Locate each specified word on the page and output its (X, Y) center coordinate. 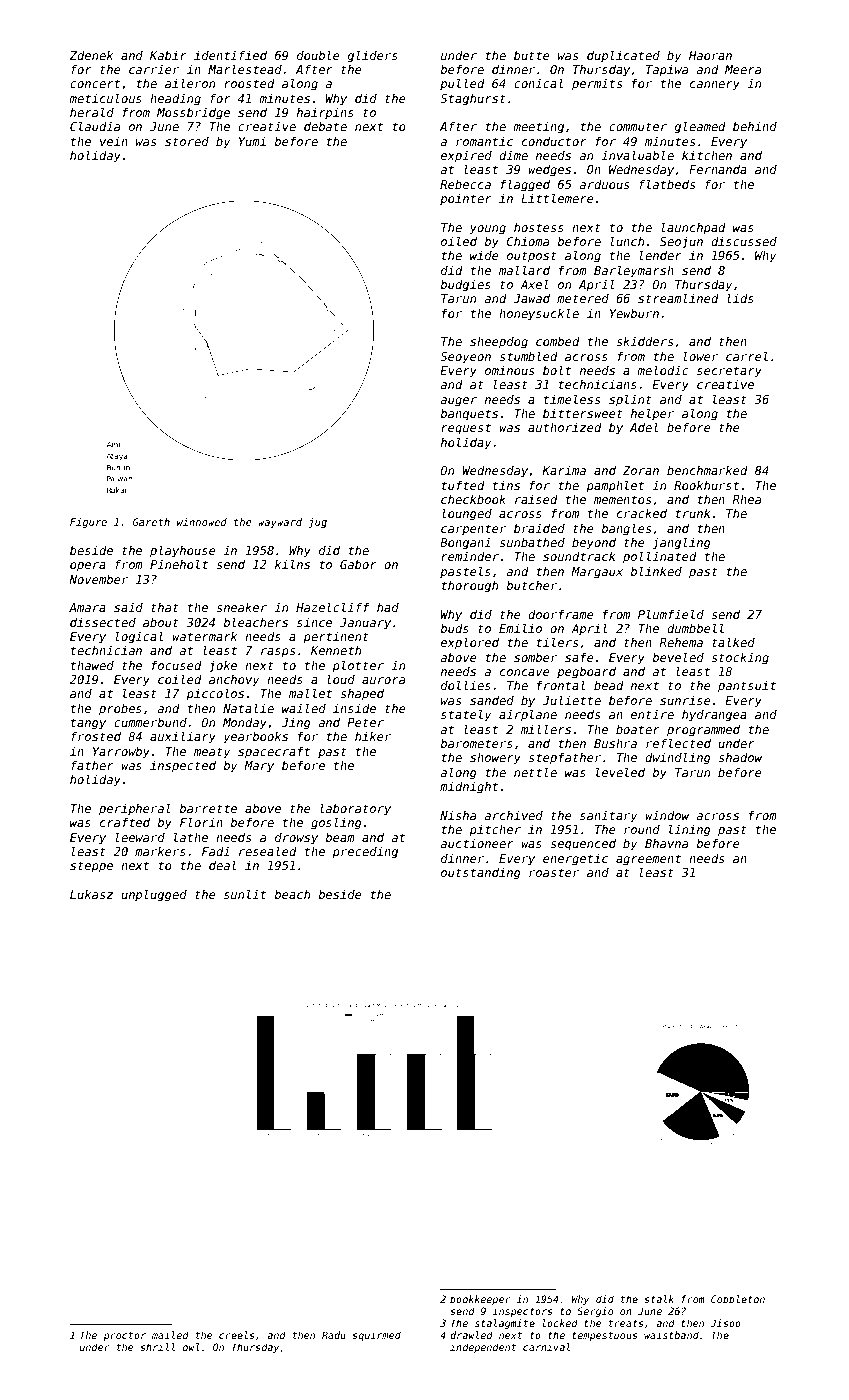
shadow (740, 757)
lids (740, 298)
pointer (466, 200)
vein (114, 141)
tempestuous (604, 1336)
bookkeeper (480, 1300)
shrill (157, 1347)
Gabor (358, 564)
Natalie (248, 708)
